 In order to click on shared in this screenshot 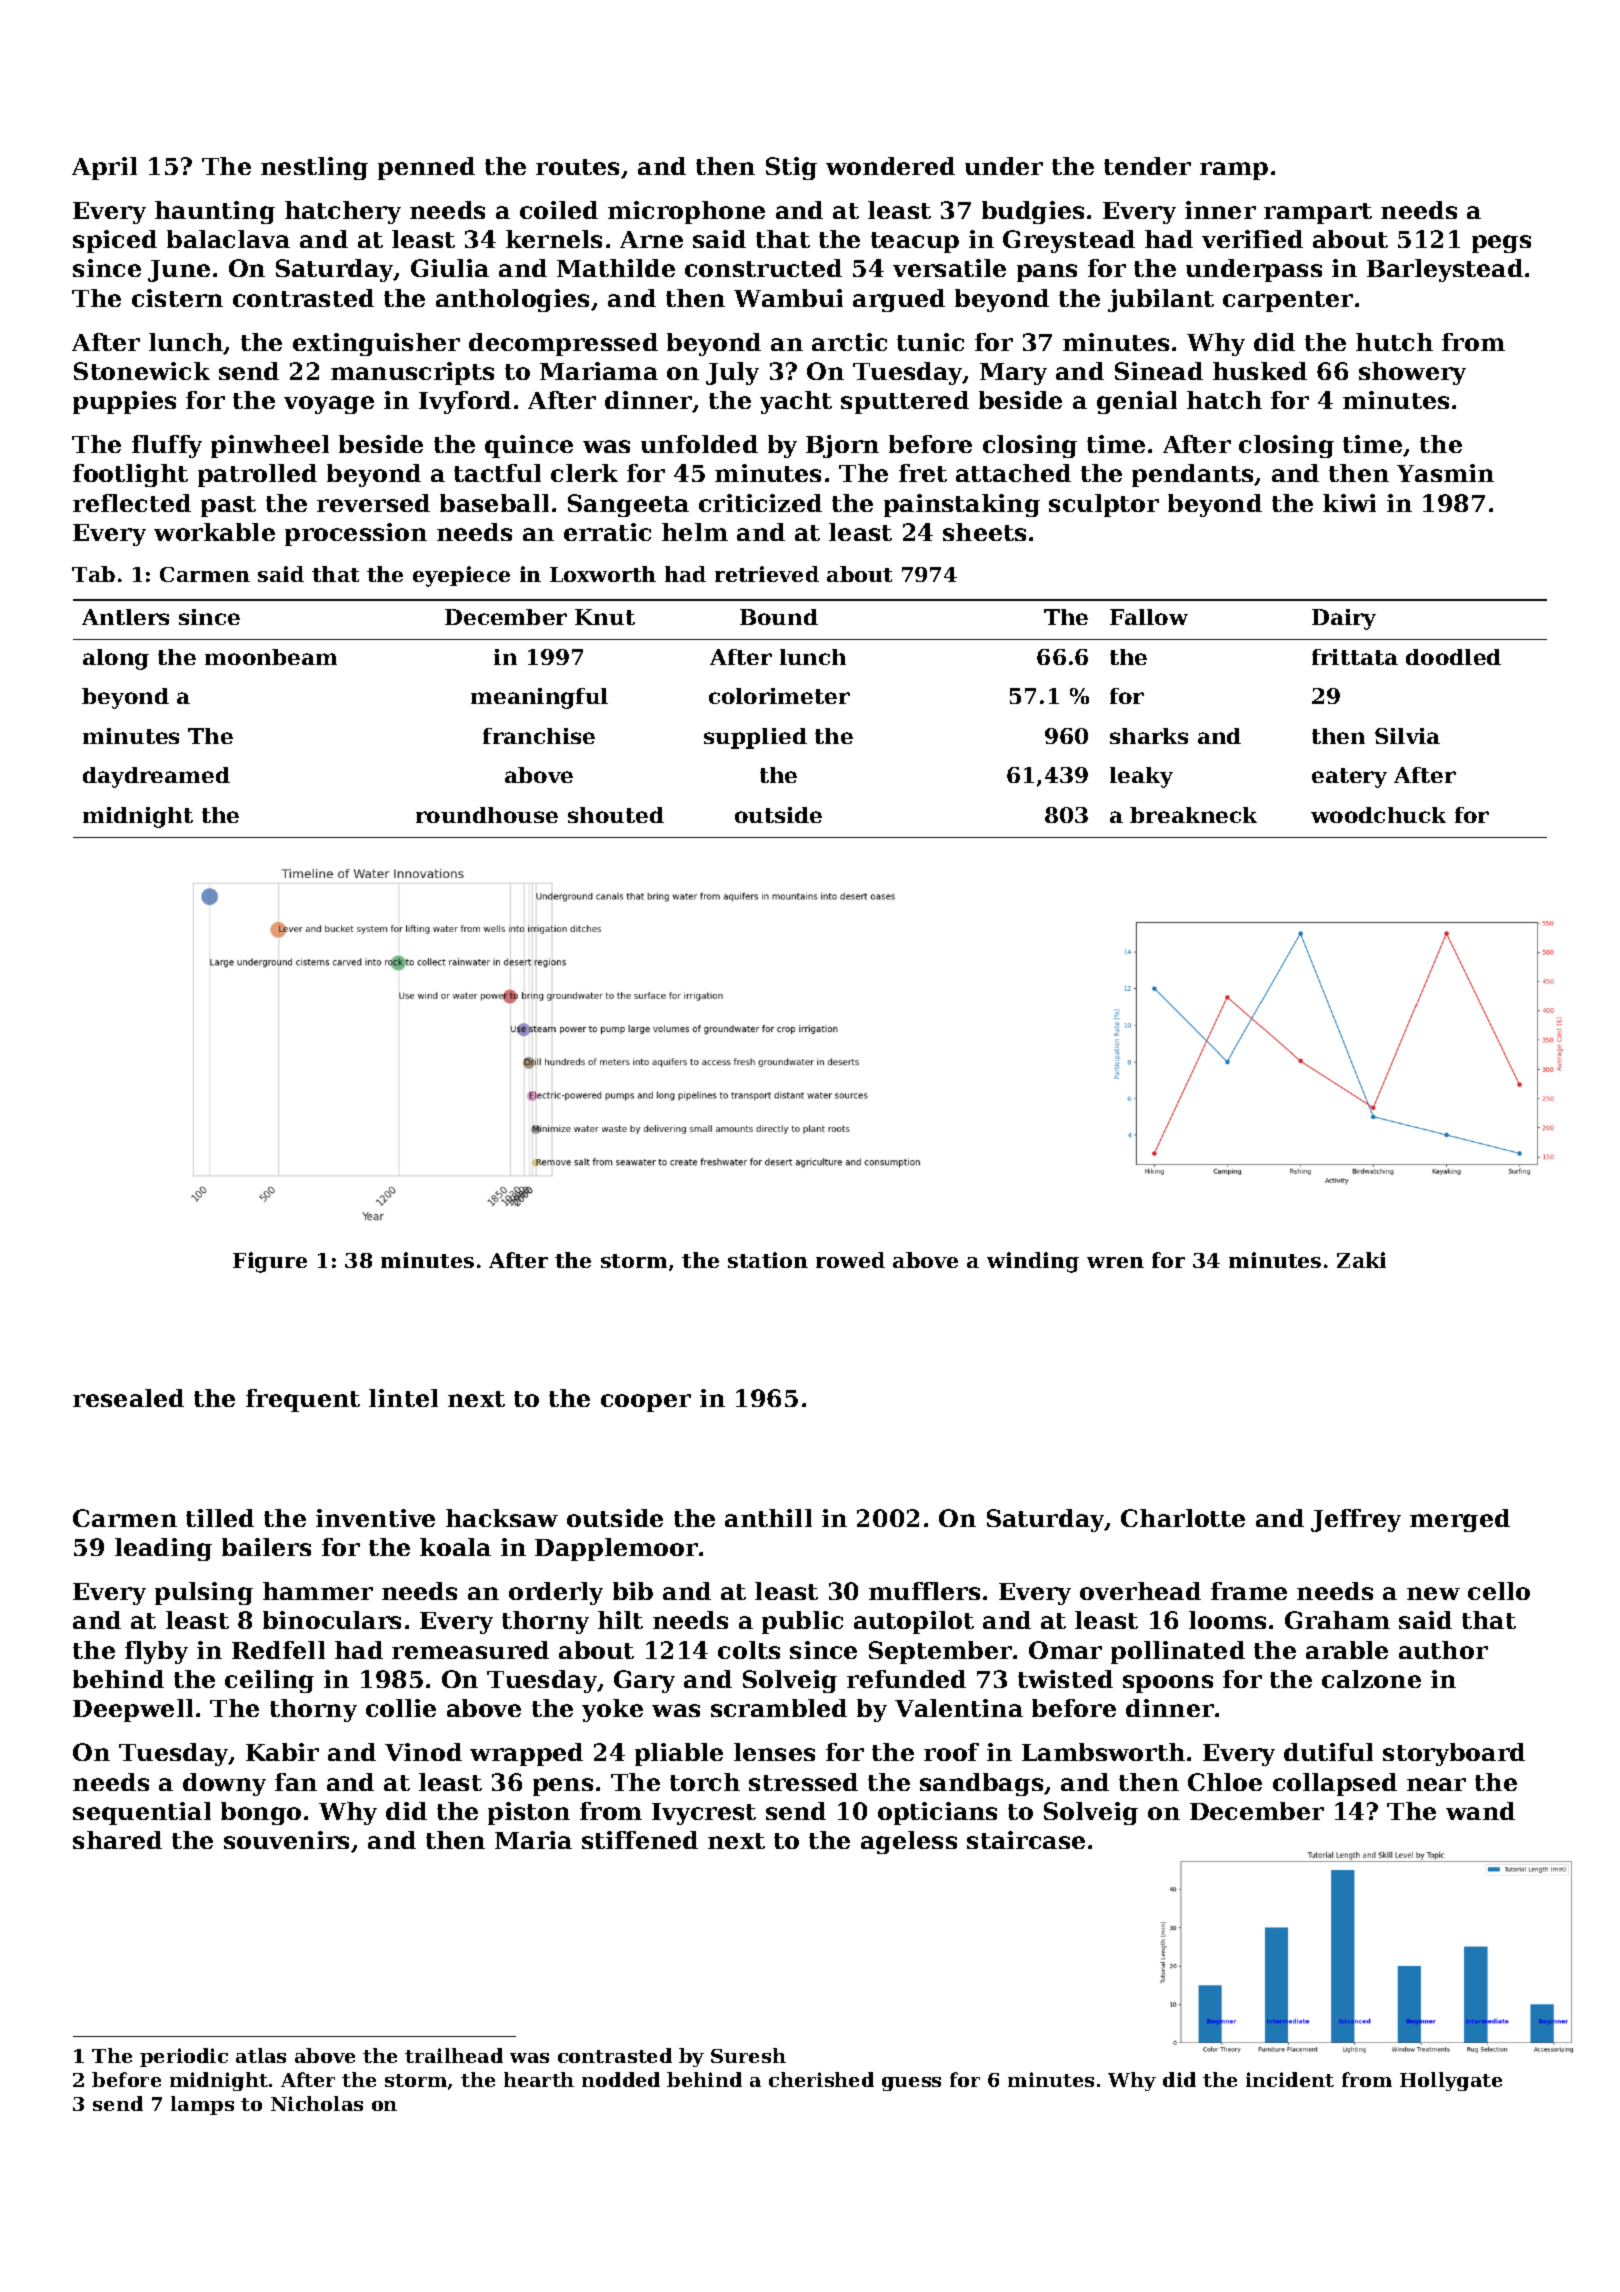, I will do `click(117, 1840)`.
